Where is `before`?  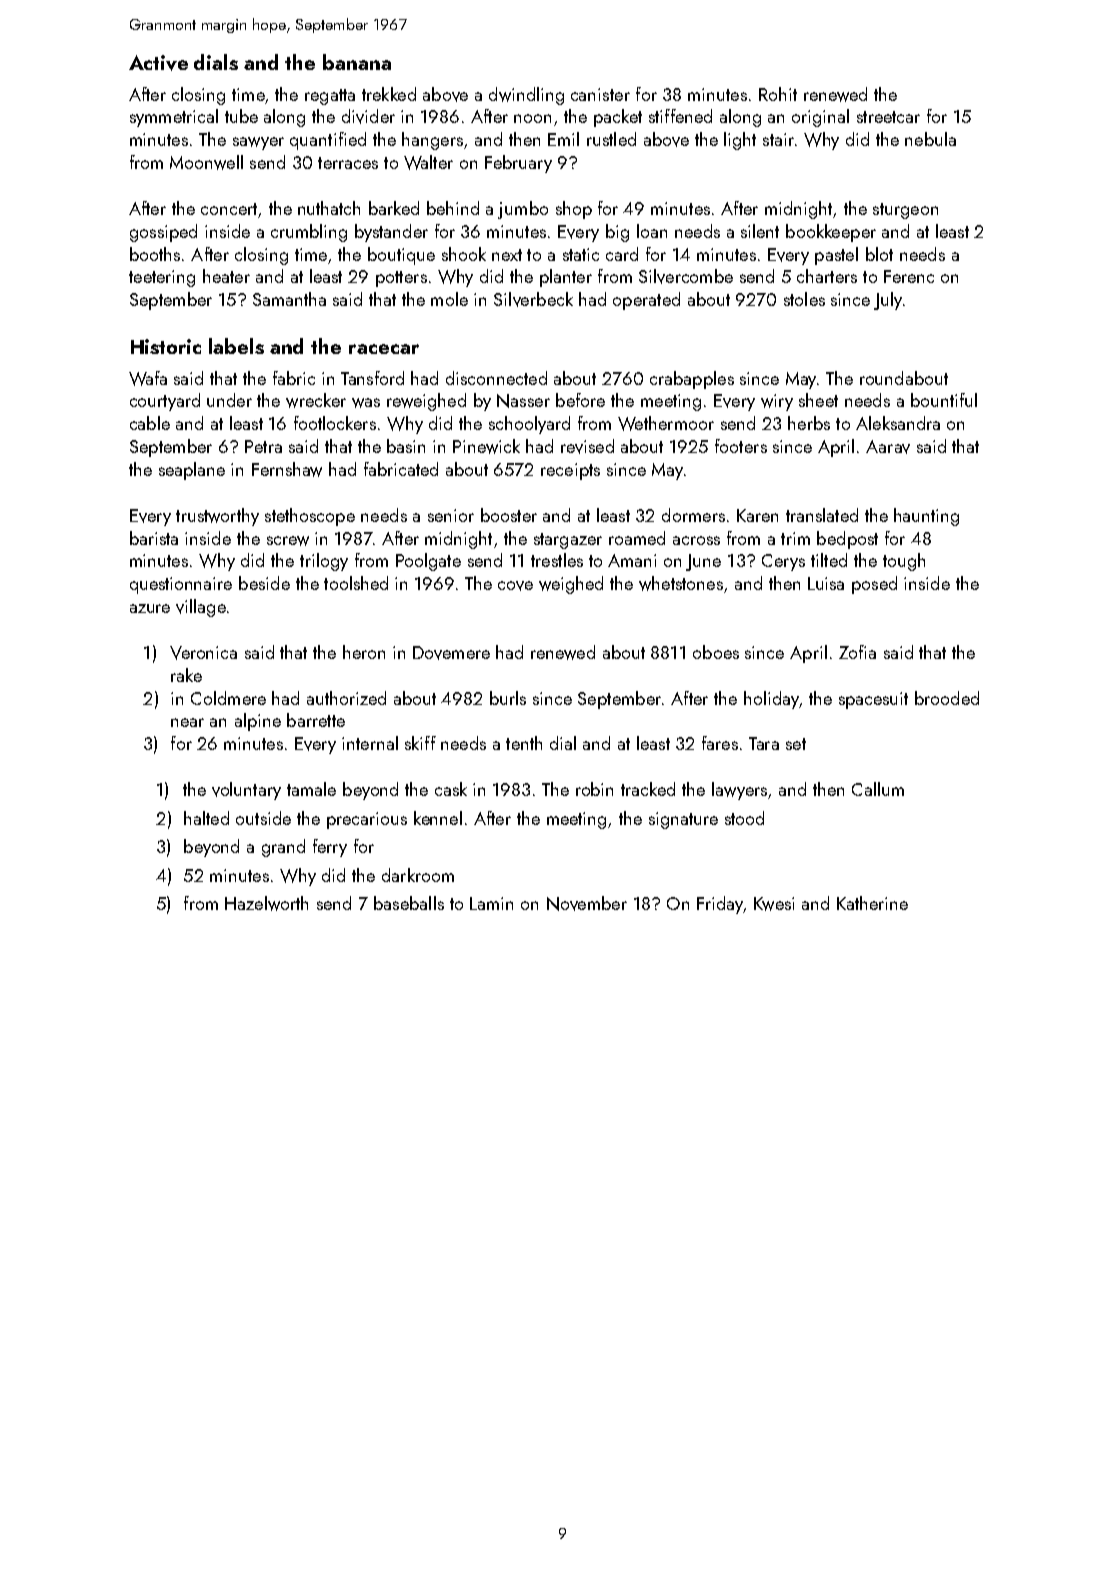
before is located at coordinates (580, 400).
